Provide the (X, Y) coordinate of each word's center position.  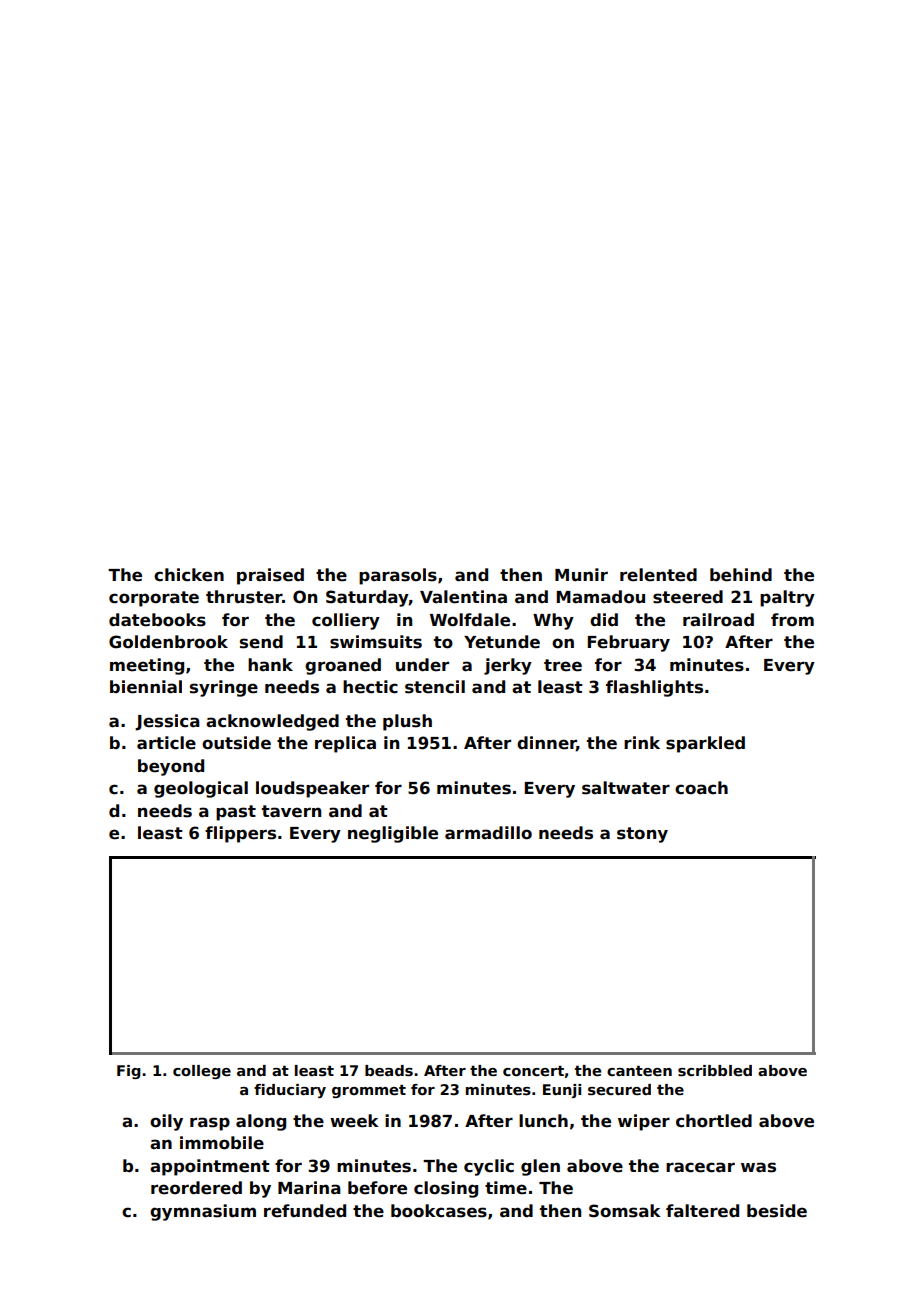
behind (741, 575)
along (261, 1122)
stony (642, 835)
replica (345, 744)
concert (533, 1071)
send (261, 642)
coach (701, 788)
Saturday (367, 598)
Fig (129, 1072)
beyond (171, 767)
